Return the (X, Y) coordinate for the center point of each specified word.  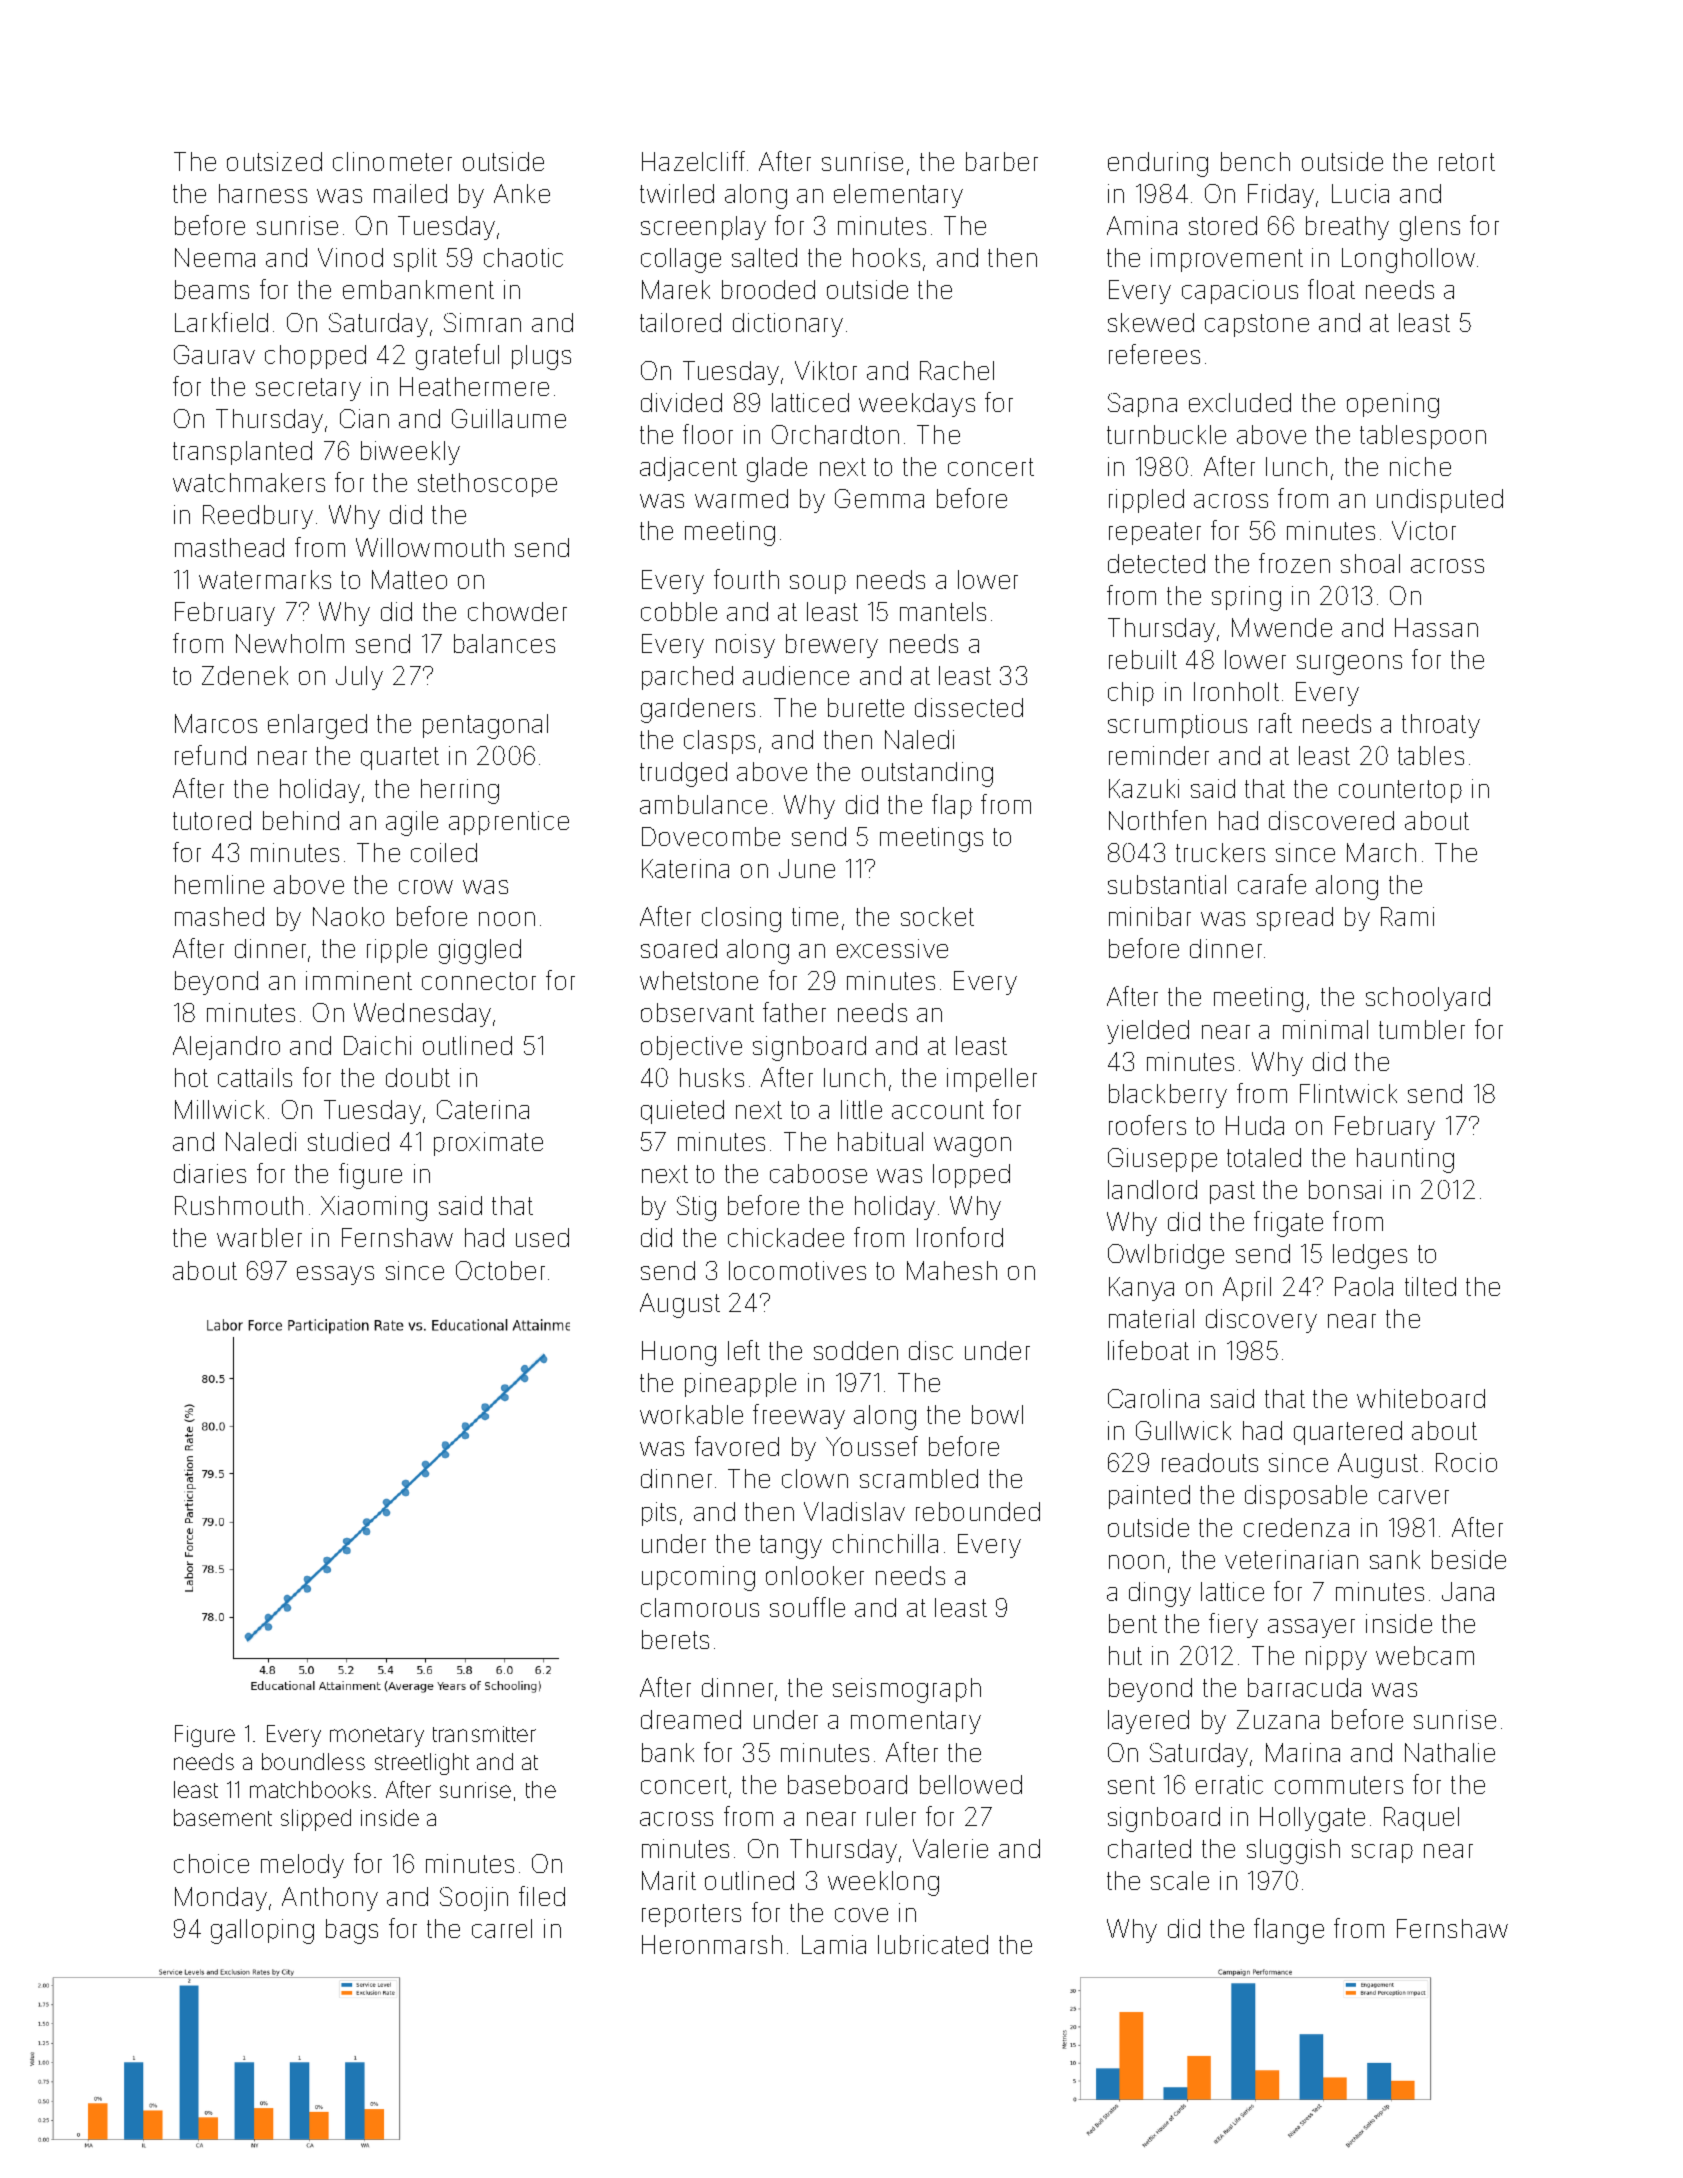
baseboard (847, 1784)
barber (1002, 161)
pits (659, 1514)
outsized (274, 161)
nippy (1336, 1658)
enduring (1158, 164)
